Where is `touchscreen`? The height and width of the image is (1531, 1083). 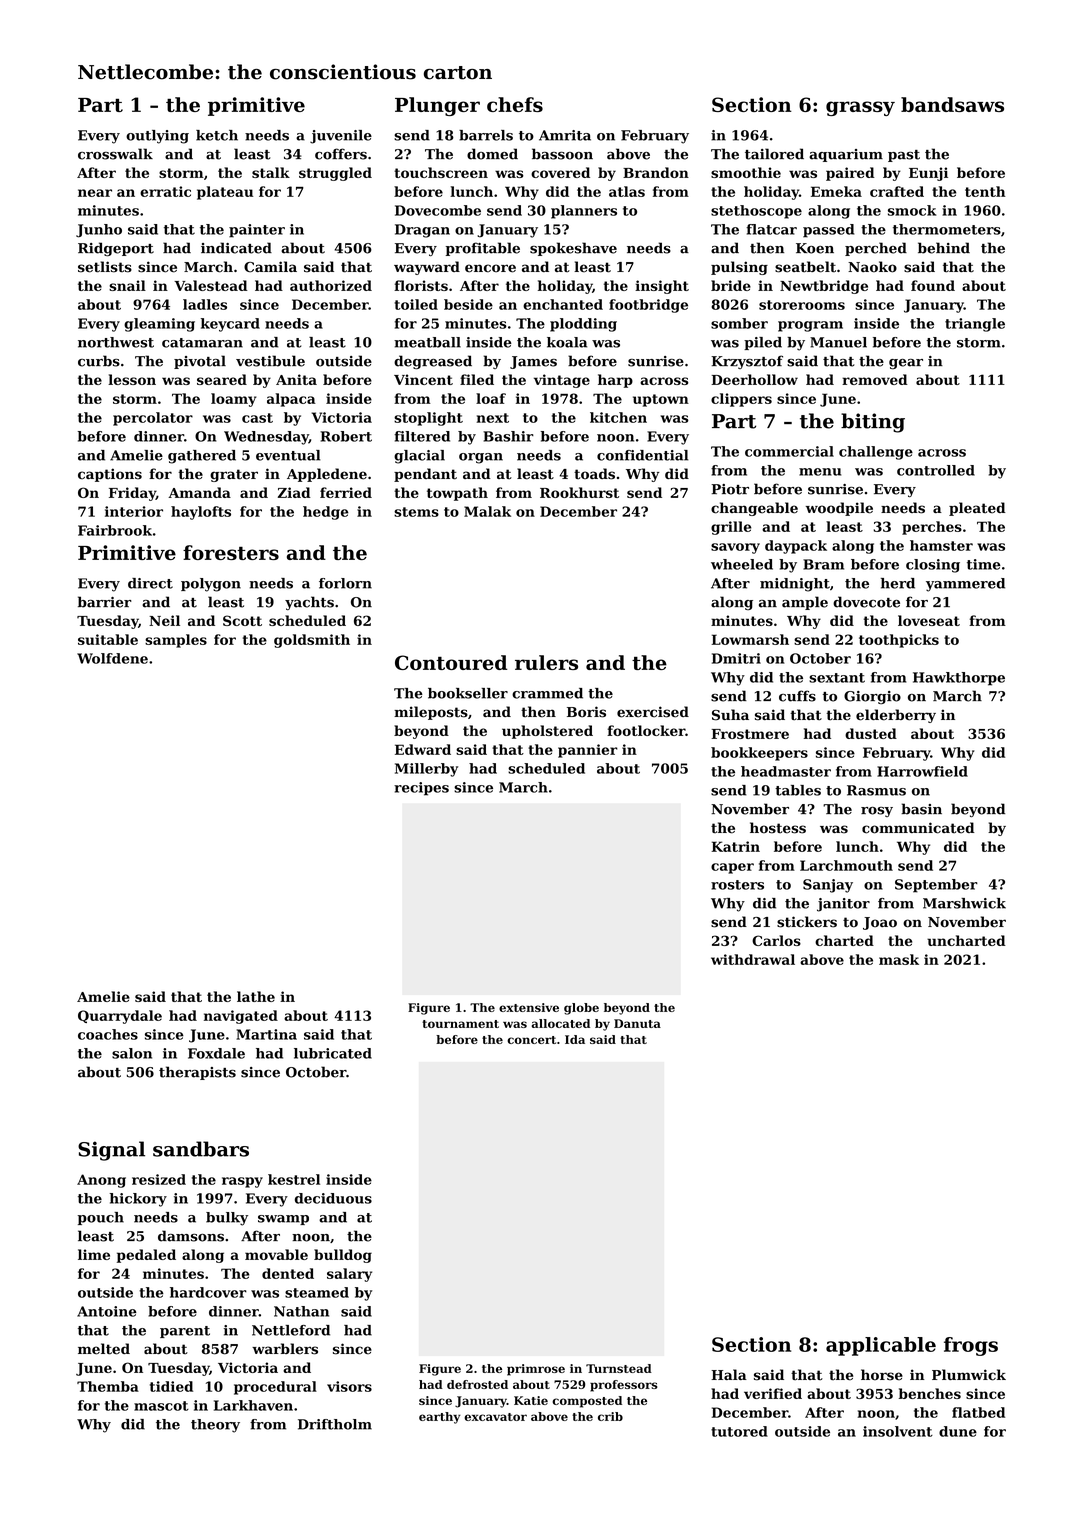 touchscreen is located at coordinates (441, 172).
